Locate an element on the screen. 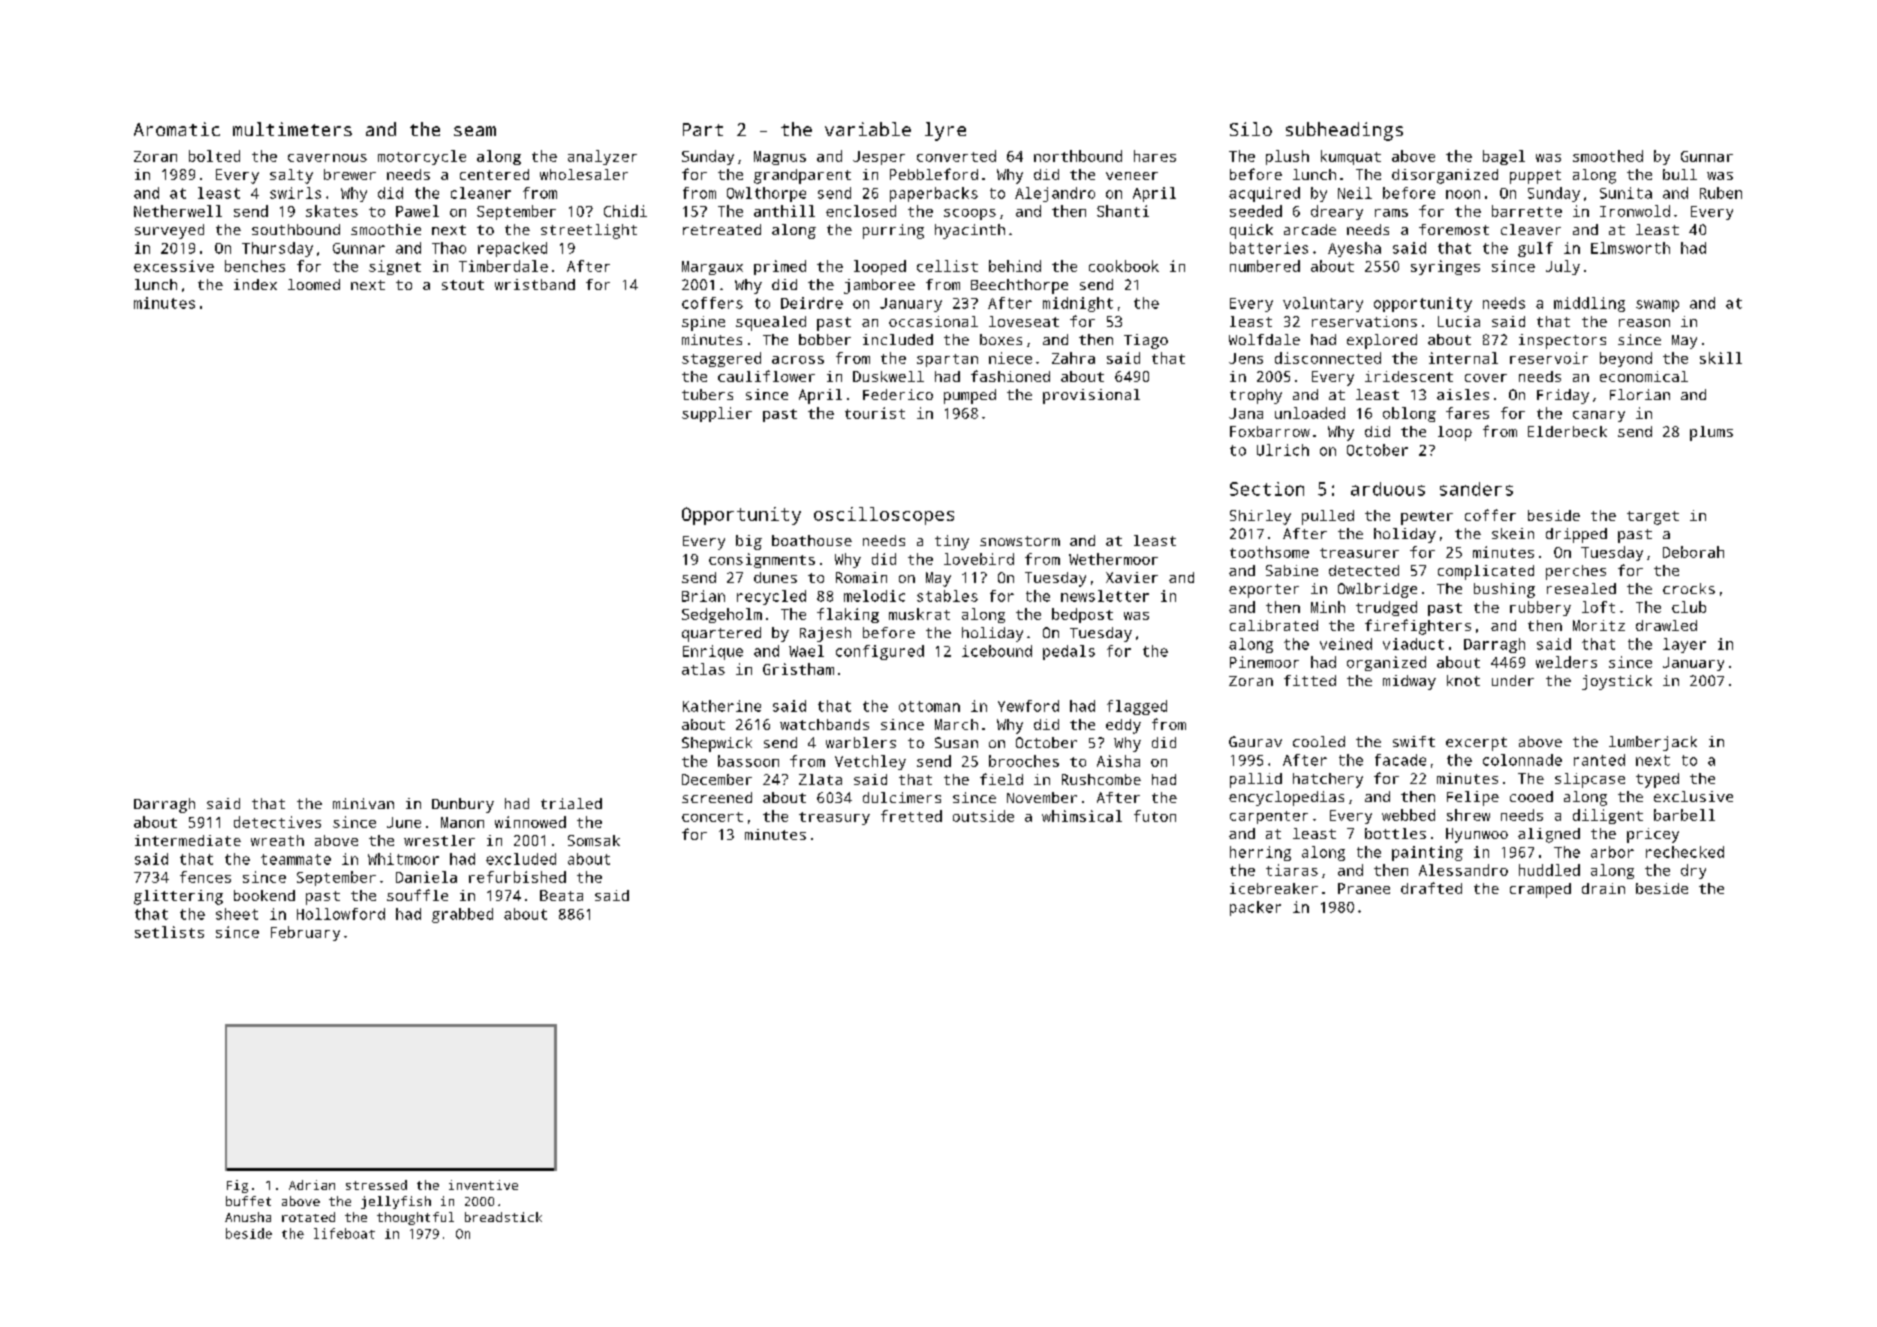 The width and height of the screenshot is (1877, 1327). packer is located at coordinates (1255, 908).
